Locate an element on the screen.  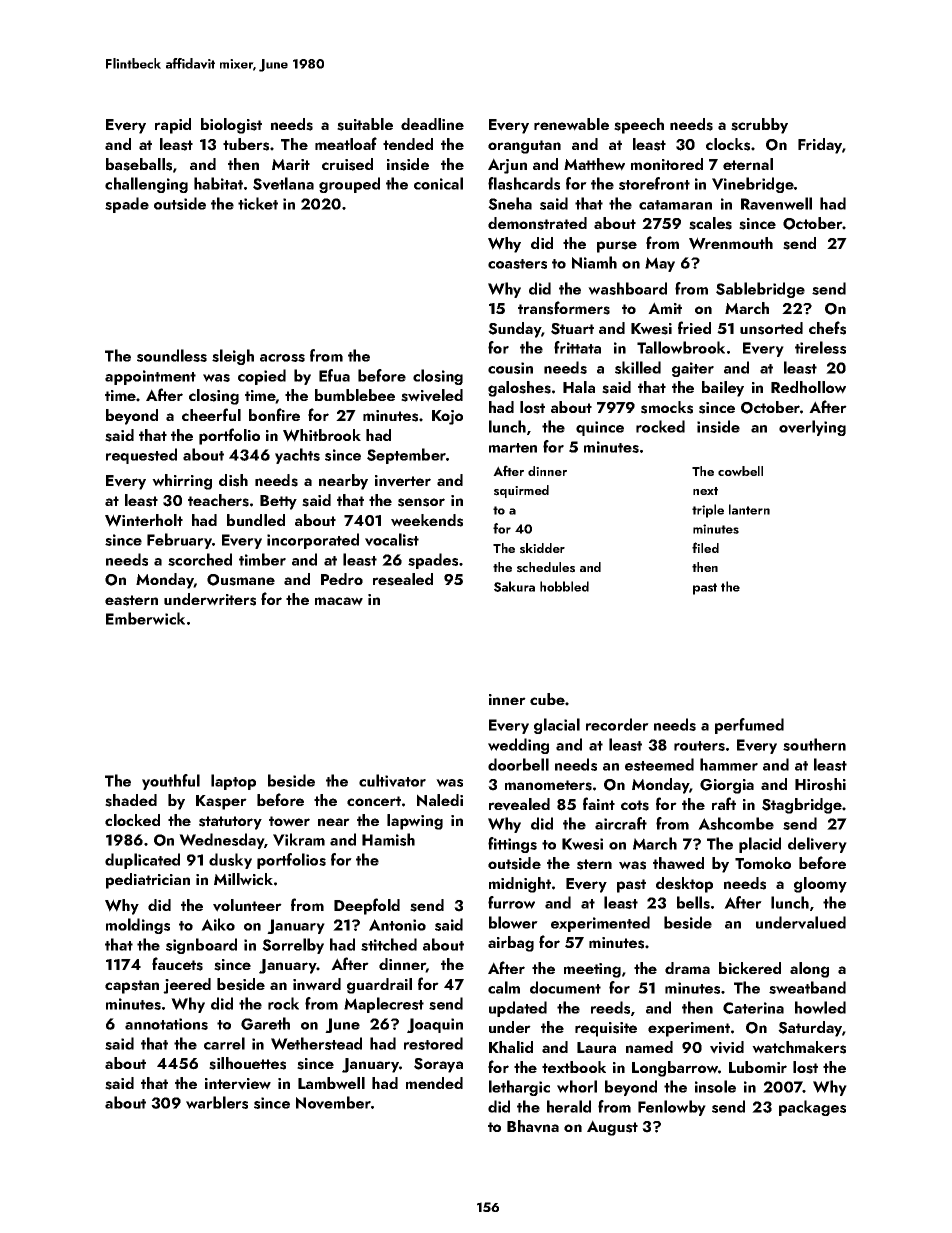
cousin is located at coordinates (510, 368).
